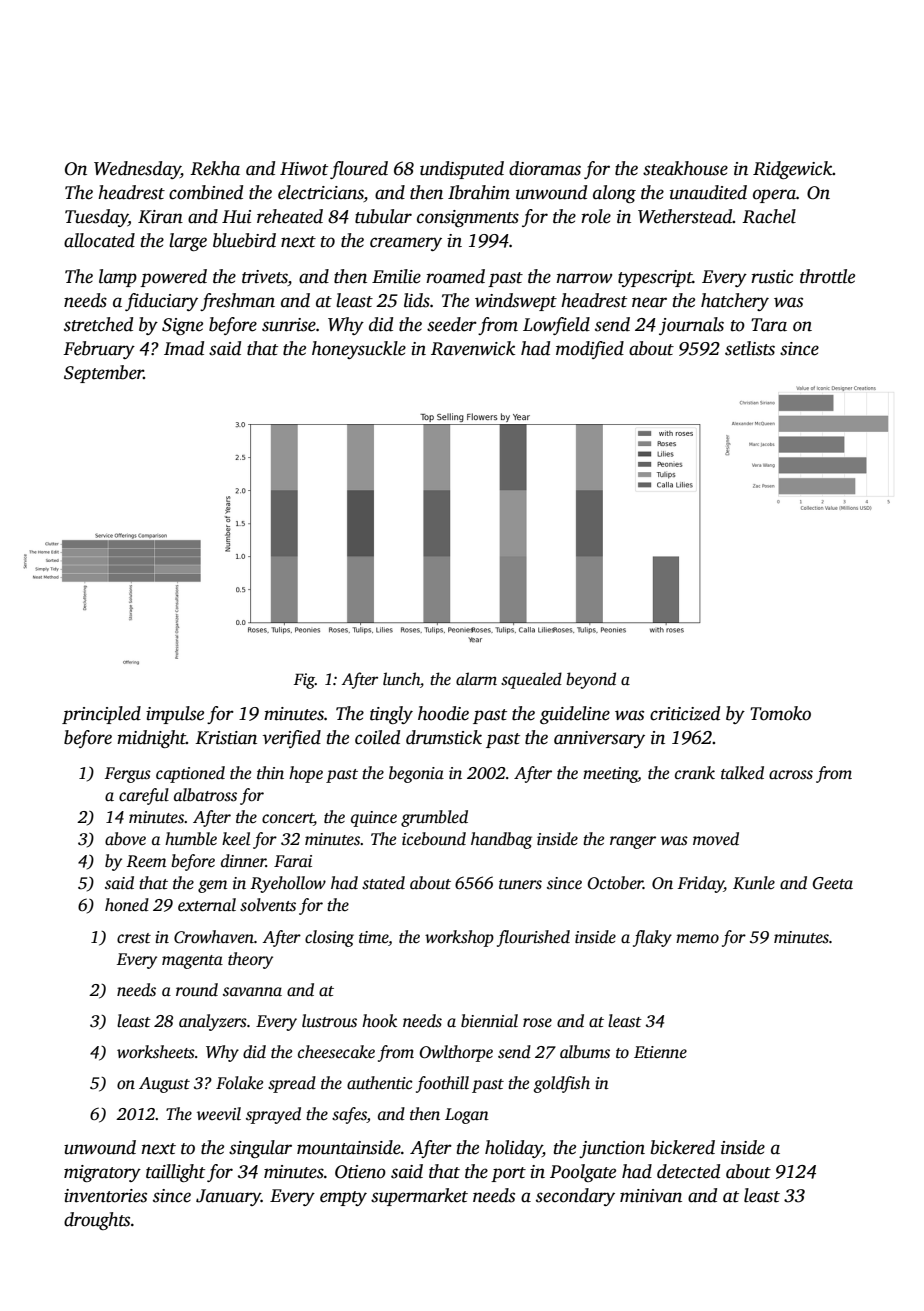 Image resolution: width=924 pixels, height=1311 pixels. Describe the element at coordinates (359, 350) in the page. I see `honeysuckle` at that location.
